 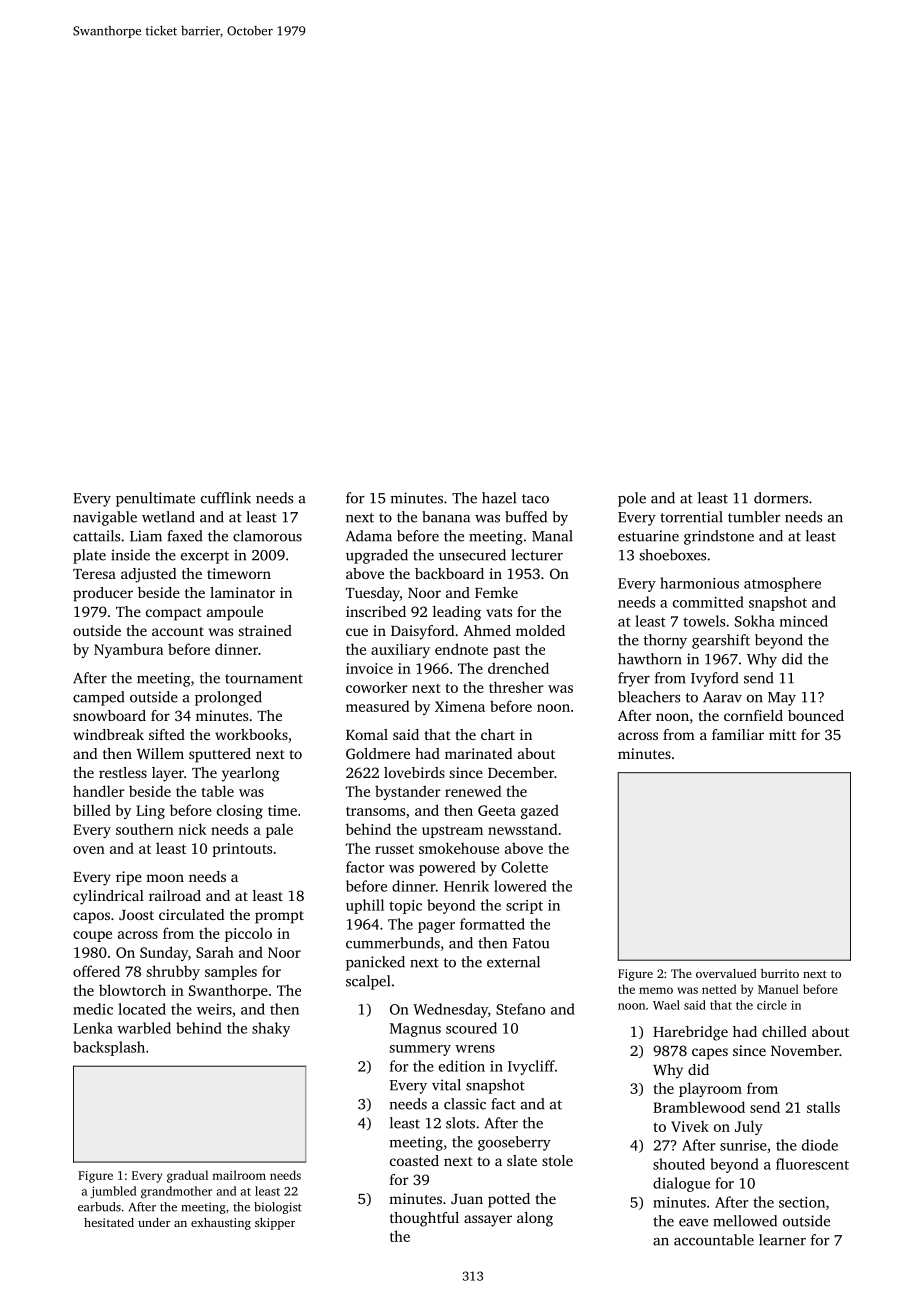 What do you see at coordinates (436, 927) in the screenshot?
I see `pager` at bounding box center [436, 927].
